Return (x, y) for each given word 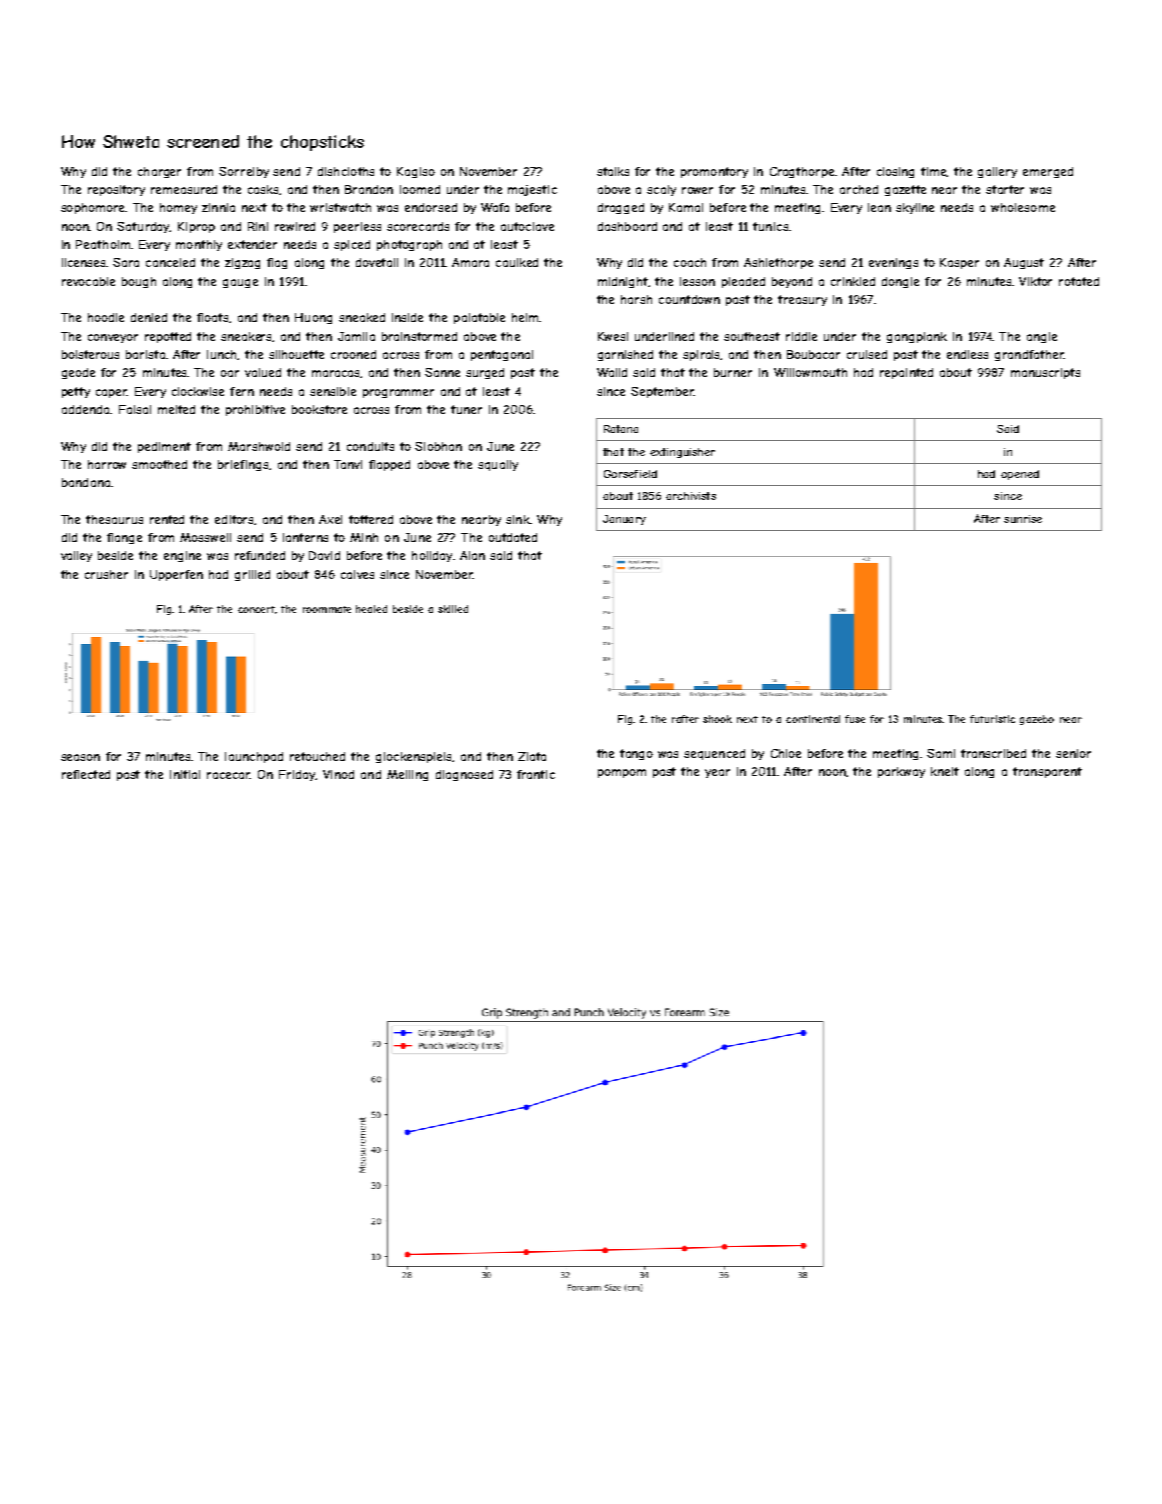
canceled (170, 262)
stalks (613, 171)
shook (717, 719)
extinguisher (682, 453)
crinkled (853, 281)
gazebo (1037, 720)
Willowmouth (810, 372)
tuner (466, 409)
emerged (1048, 172)
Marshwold (259, 446)
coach (690, 262)
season (80, 757)
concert (256, 609)
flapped (389, 465)
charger (159, 172)
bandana (86, 482)
